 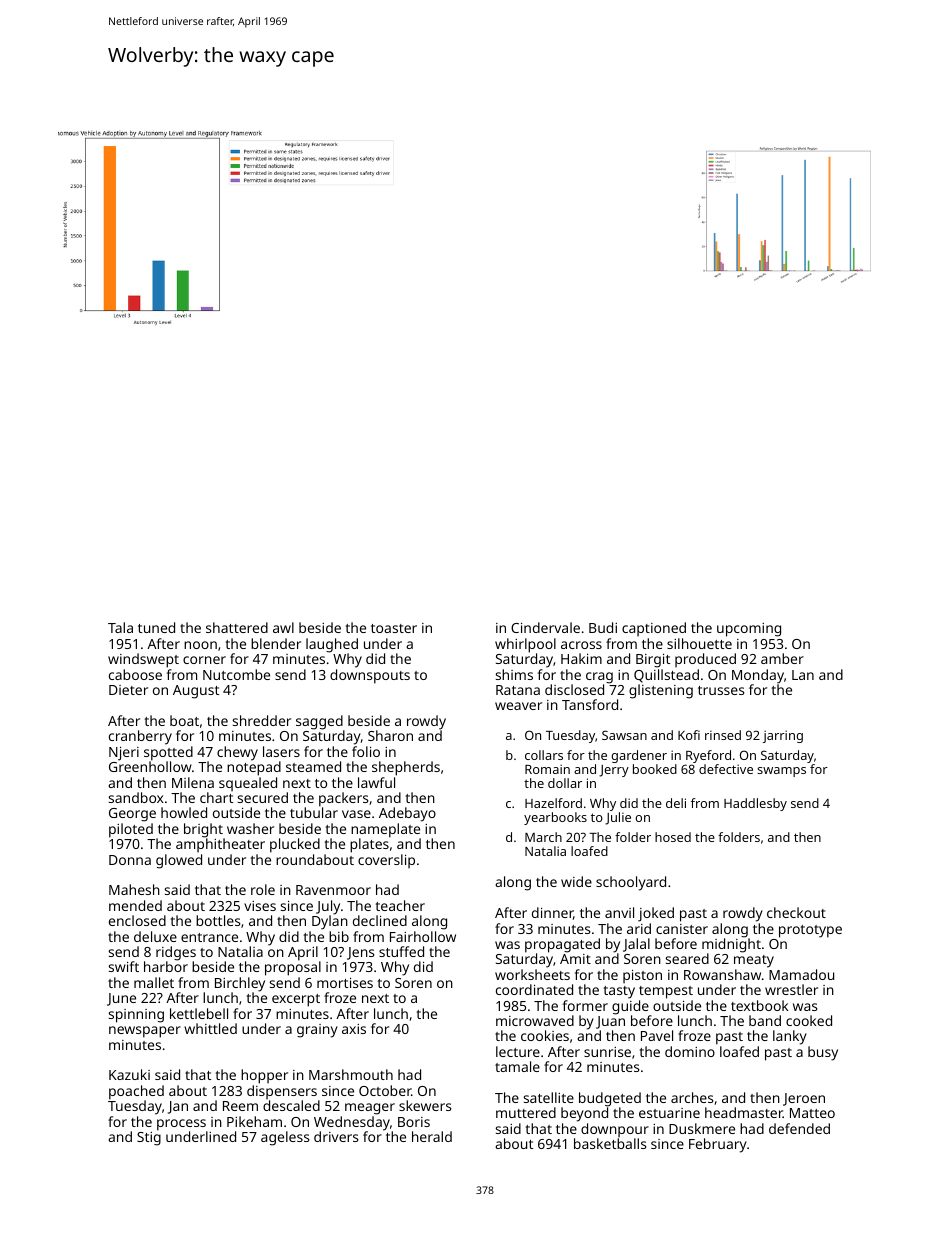 I want to click on amber, so click(x=782, y=658).
